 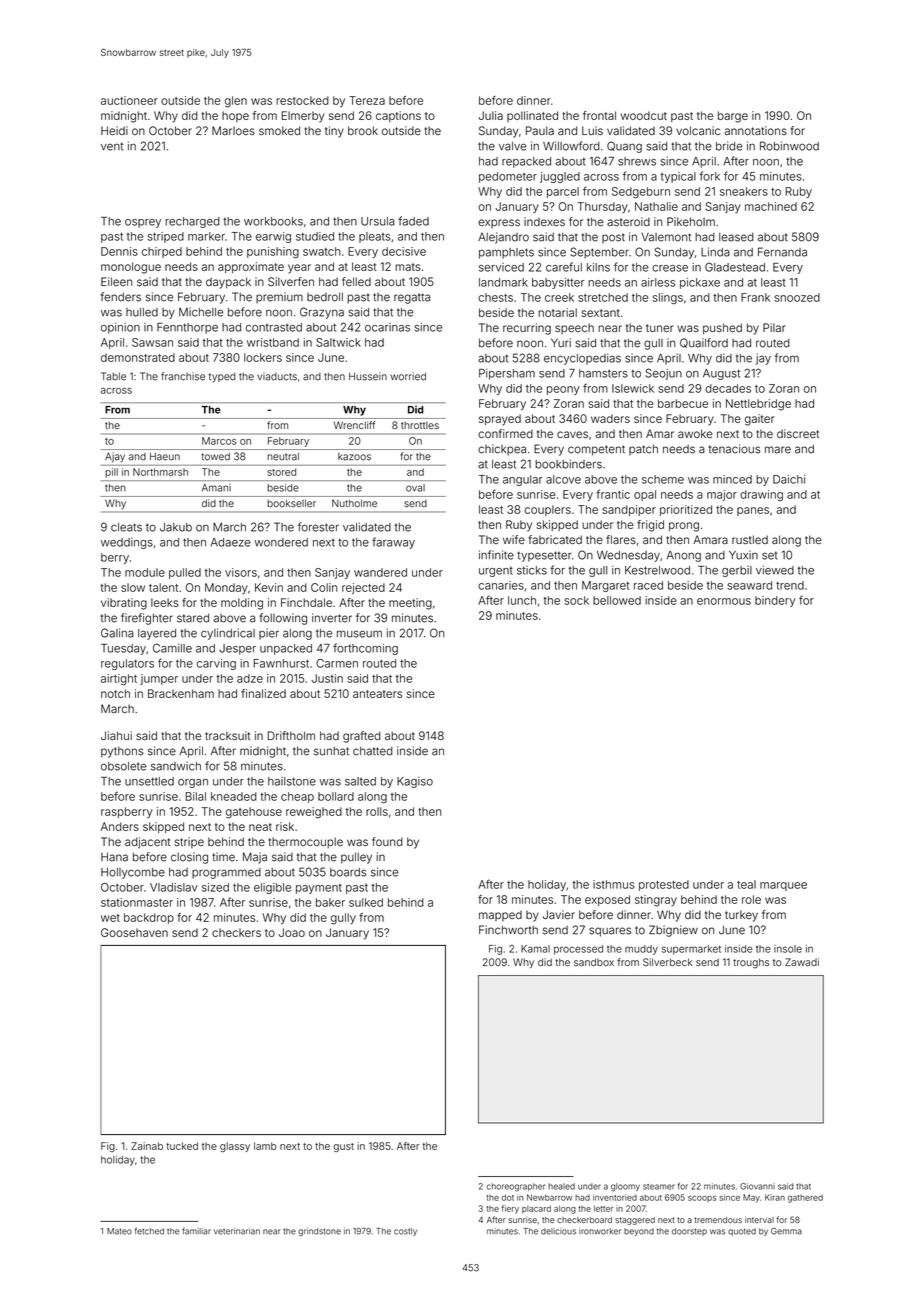 What do you see at coordinates (576, 600) in the image?
I see `sock` at bounding box center [576, 600].
